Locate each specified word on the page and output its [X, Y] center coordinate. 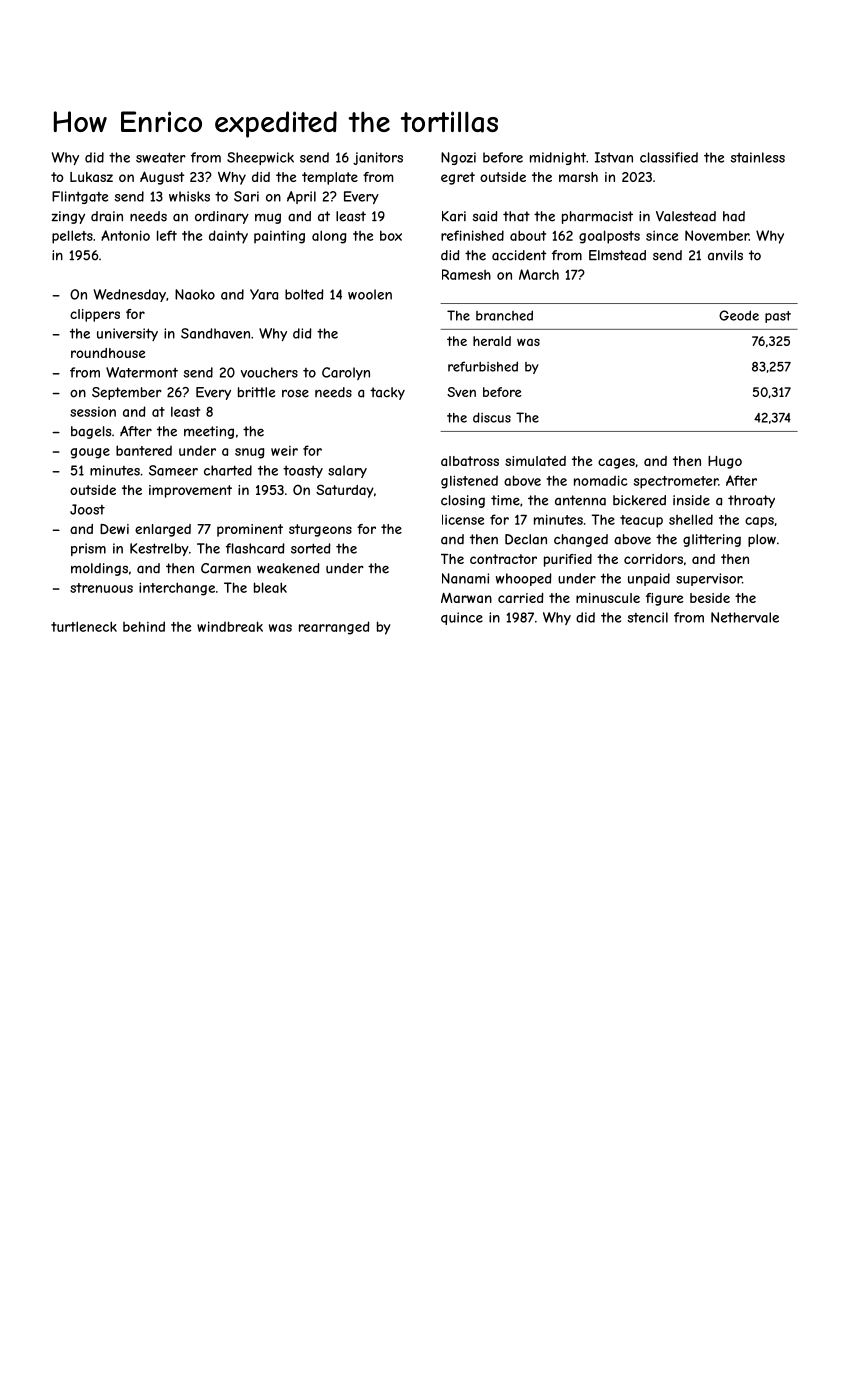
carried [520, 598]
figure [664, 599]
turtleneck [84, 626]
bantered [144, 450]
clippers [95, 315]
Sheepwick [260, 158]
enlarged [163, 530]
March [539, 274]
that [516, 216]
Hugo [725, 462]
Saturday [345, 491]
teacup [641, 521]
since [662, 235]
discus [492, 417]
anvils [725, 255]
